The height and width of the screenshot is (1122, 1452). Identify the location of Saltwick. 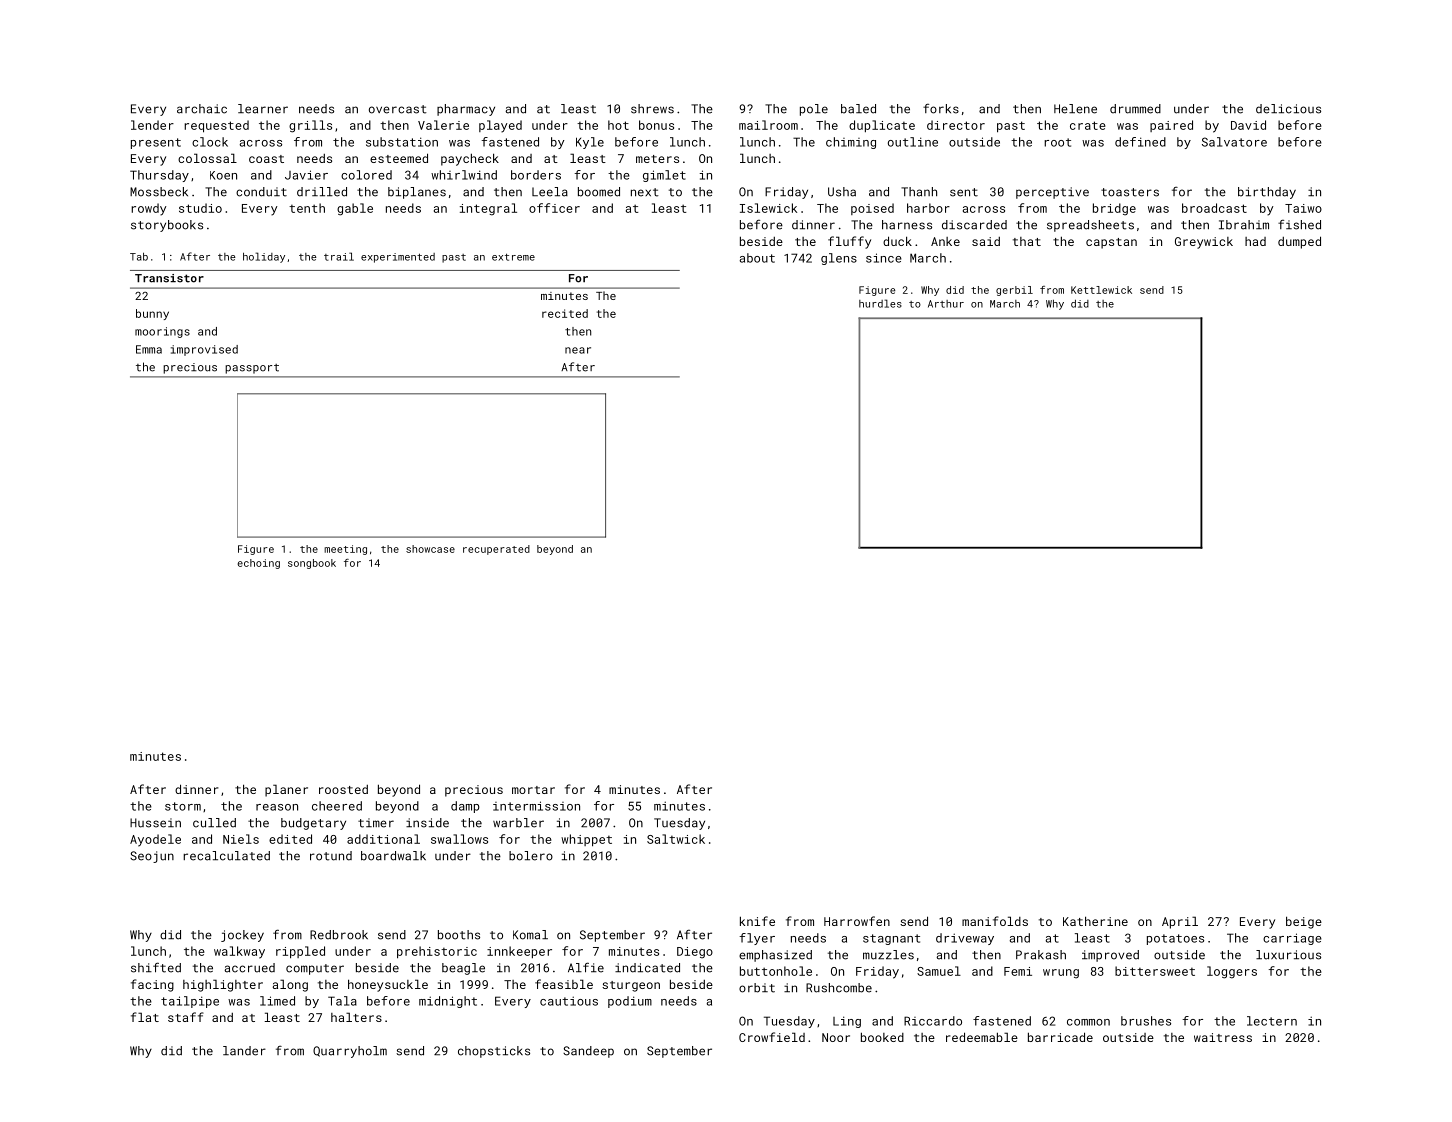
(676, 839).
